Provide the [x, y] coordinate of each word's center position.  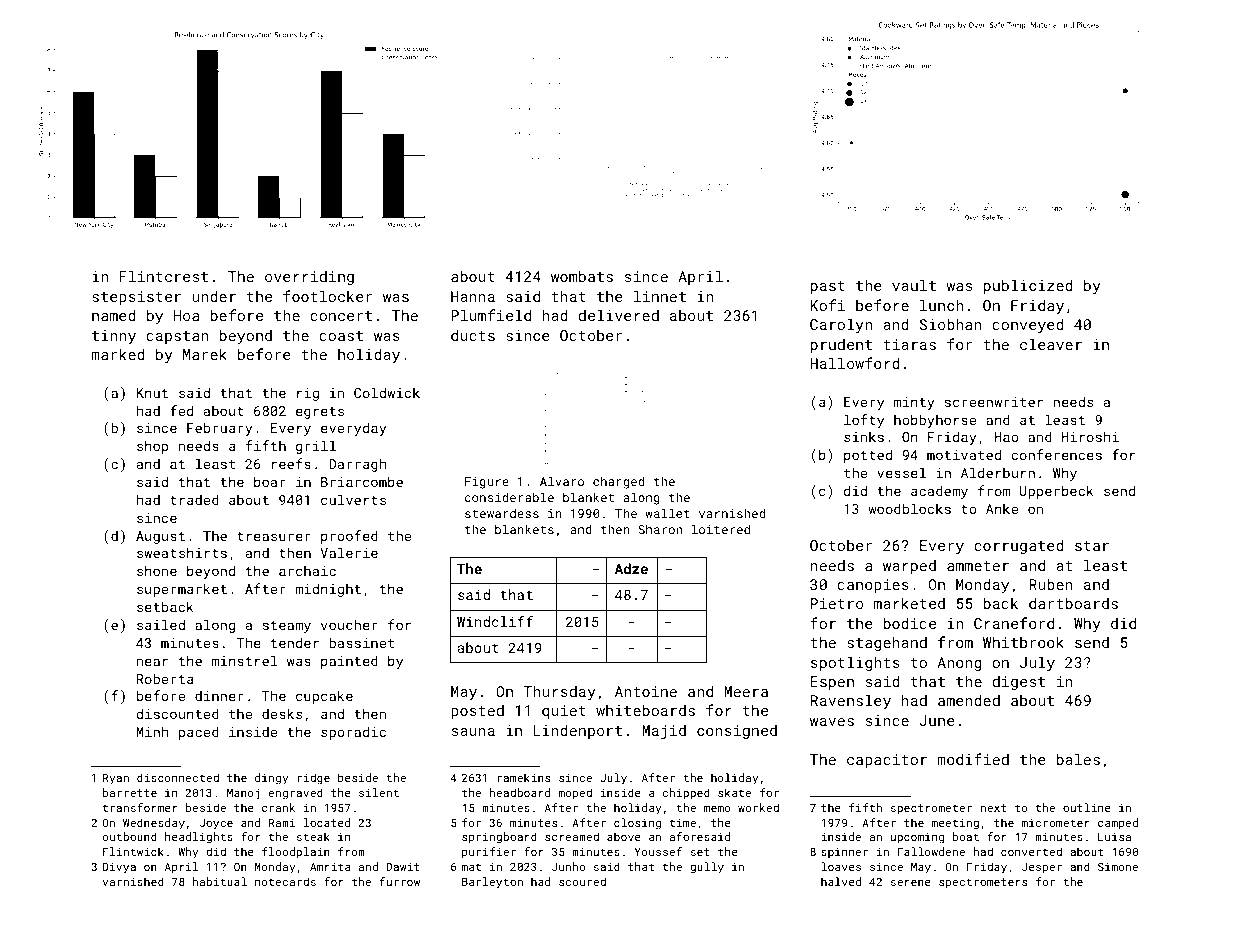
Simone [1118, 866]
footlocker [327, 296]
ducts [473, 335]
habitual [220, 881]
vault [914, 285]
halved [841, 881]
